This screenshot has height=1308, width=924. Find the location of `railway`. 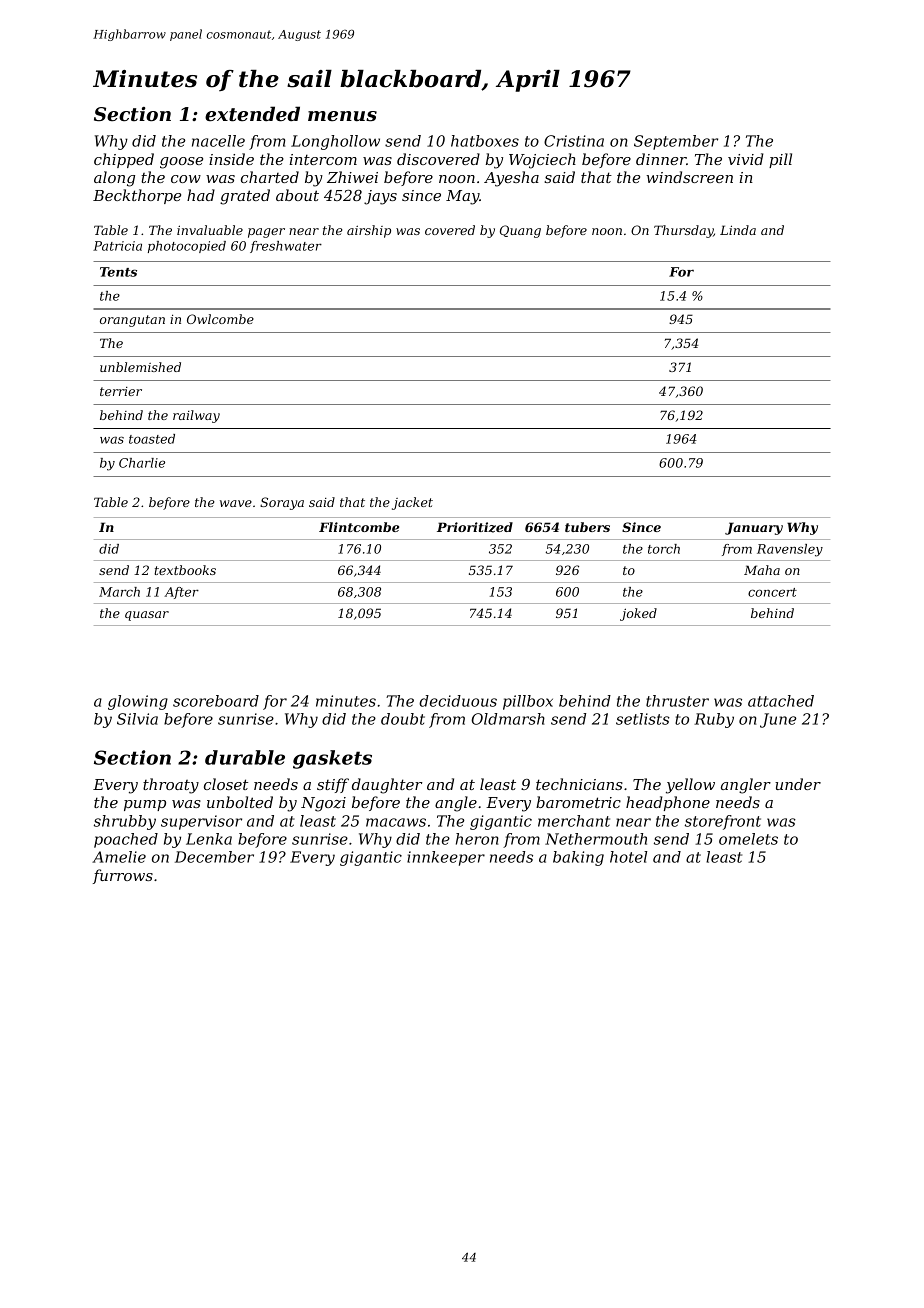

railway is located at coordinates (196, 416).
